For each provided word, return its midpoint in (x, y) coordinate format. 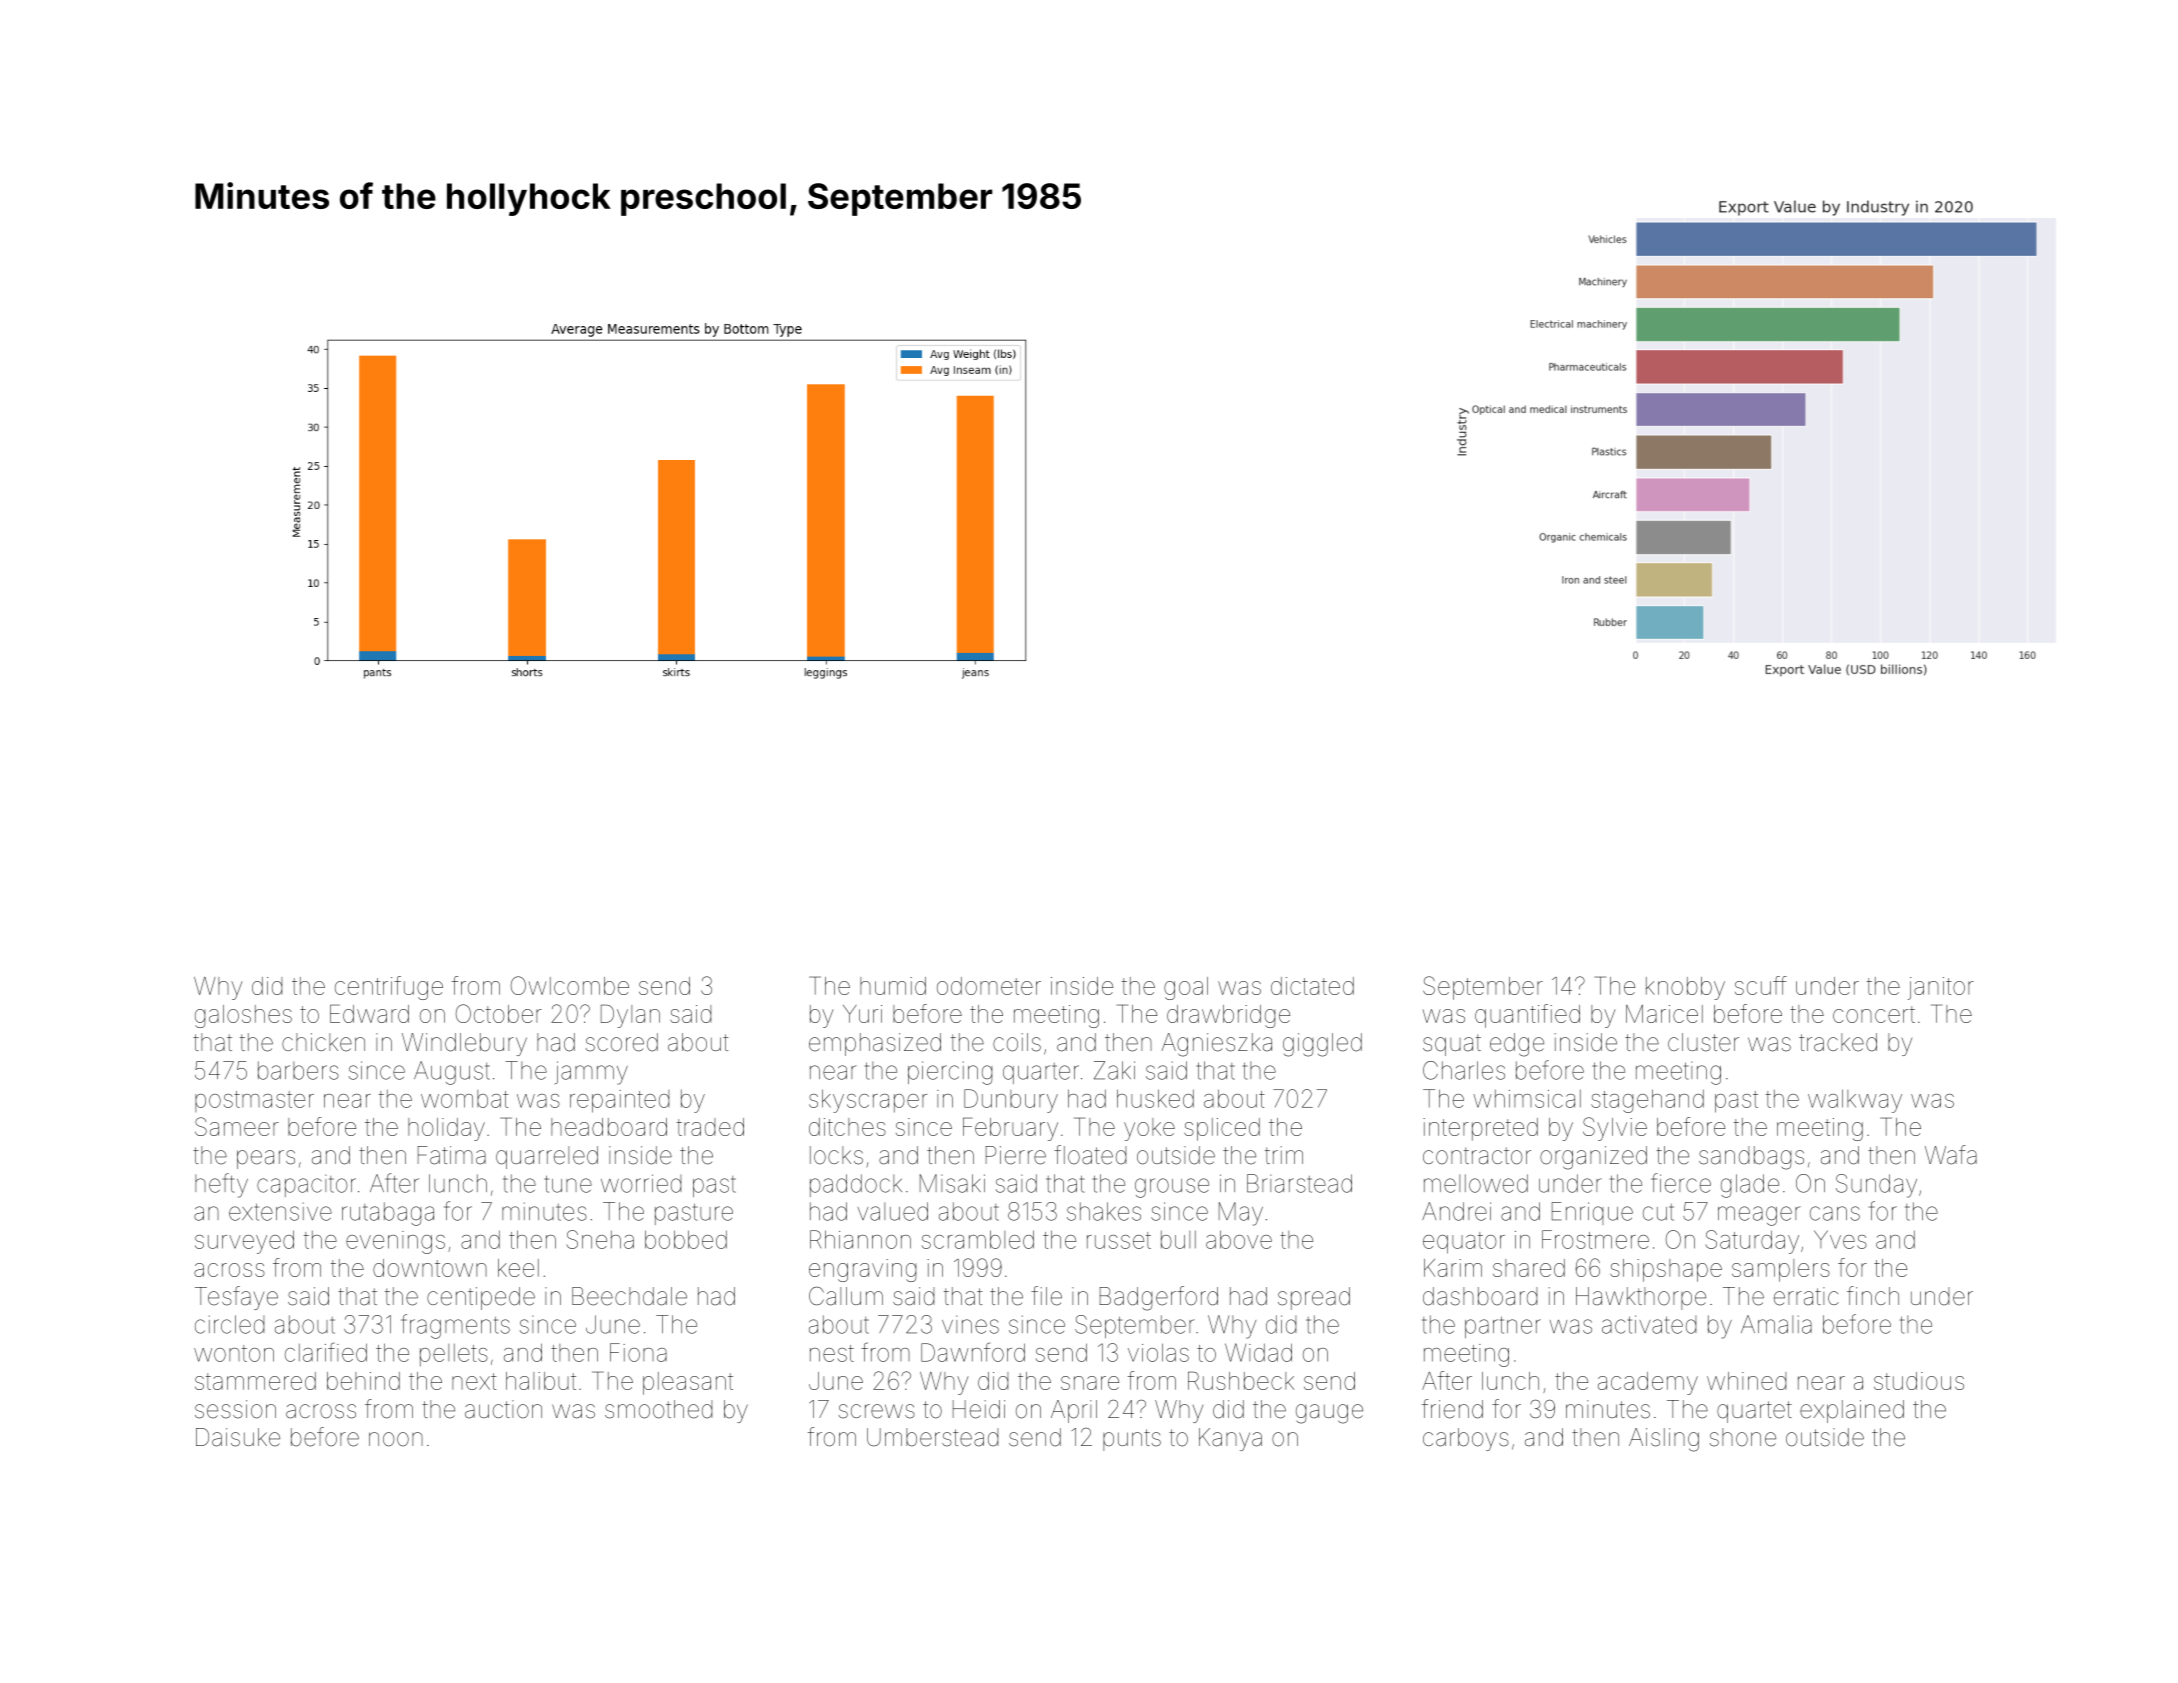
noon (396, 1439)
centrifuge (389, 988)
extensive (280, 1211)
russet (1119, 1240)
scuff (1761, 985)
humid (893, 986)
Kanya (1230, 1439)
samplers (1781, 1270)
